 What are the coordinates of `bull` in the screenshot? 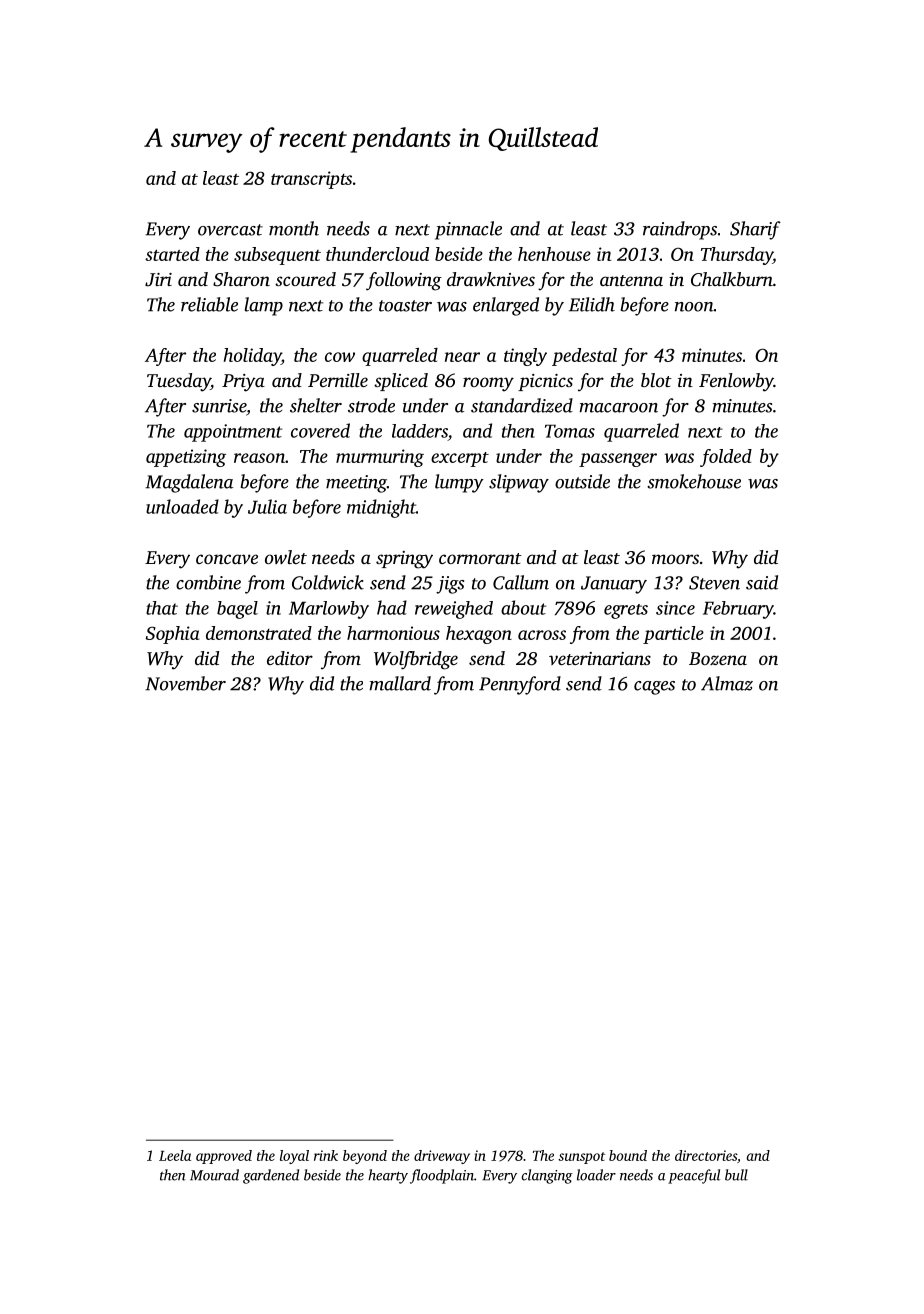 It's located at (736, 1175).
